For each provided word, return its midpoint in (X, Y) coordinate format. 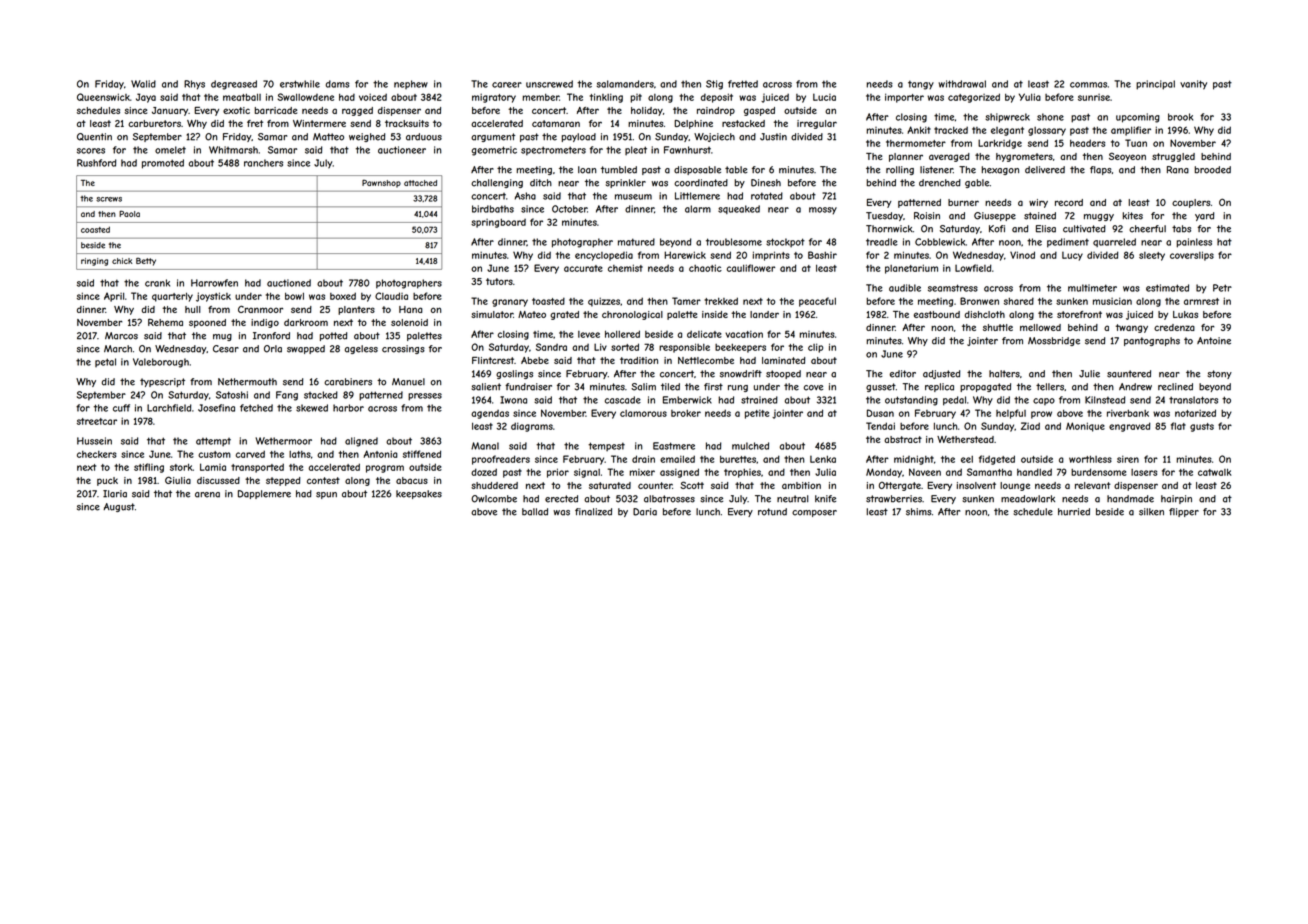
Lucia (824, 97)
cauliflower (751, 268)
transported (257, 468)
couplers (1191, 203)
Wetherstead (965, 439)
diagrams (532, 427)
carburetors (154, 123)
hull (193, 309)
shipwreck (1007, 118)
